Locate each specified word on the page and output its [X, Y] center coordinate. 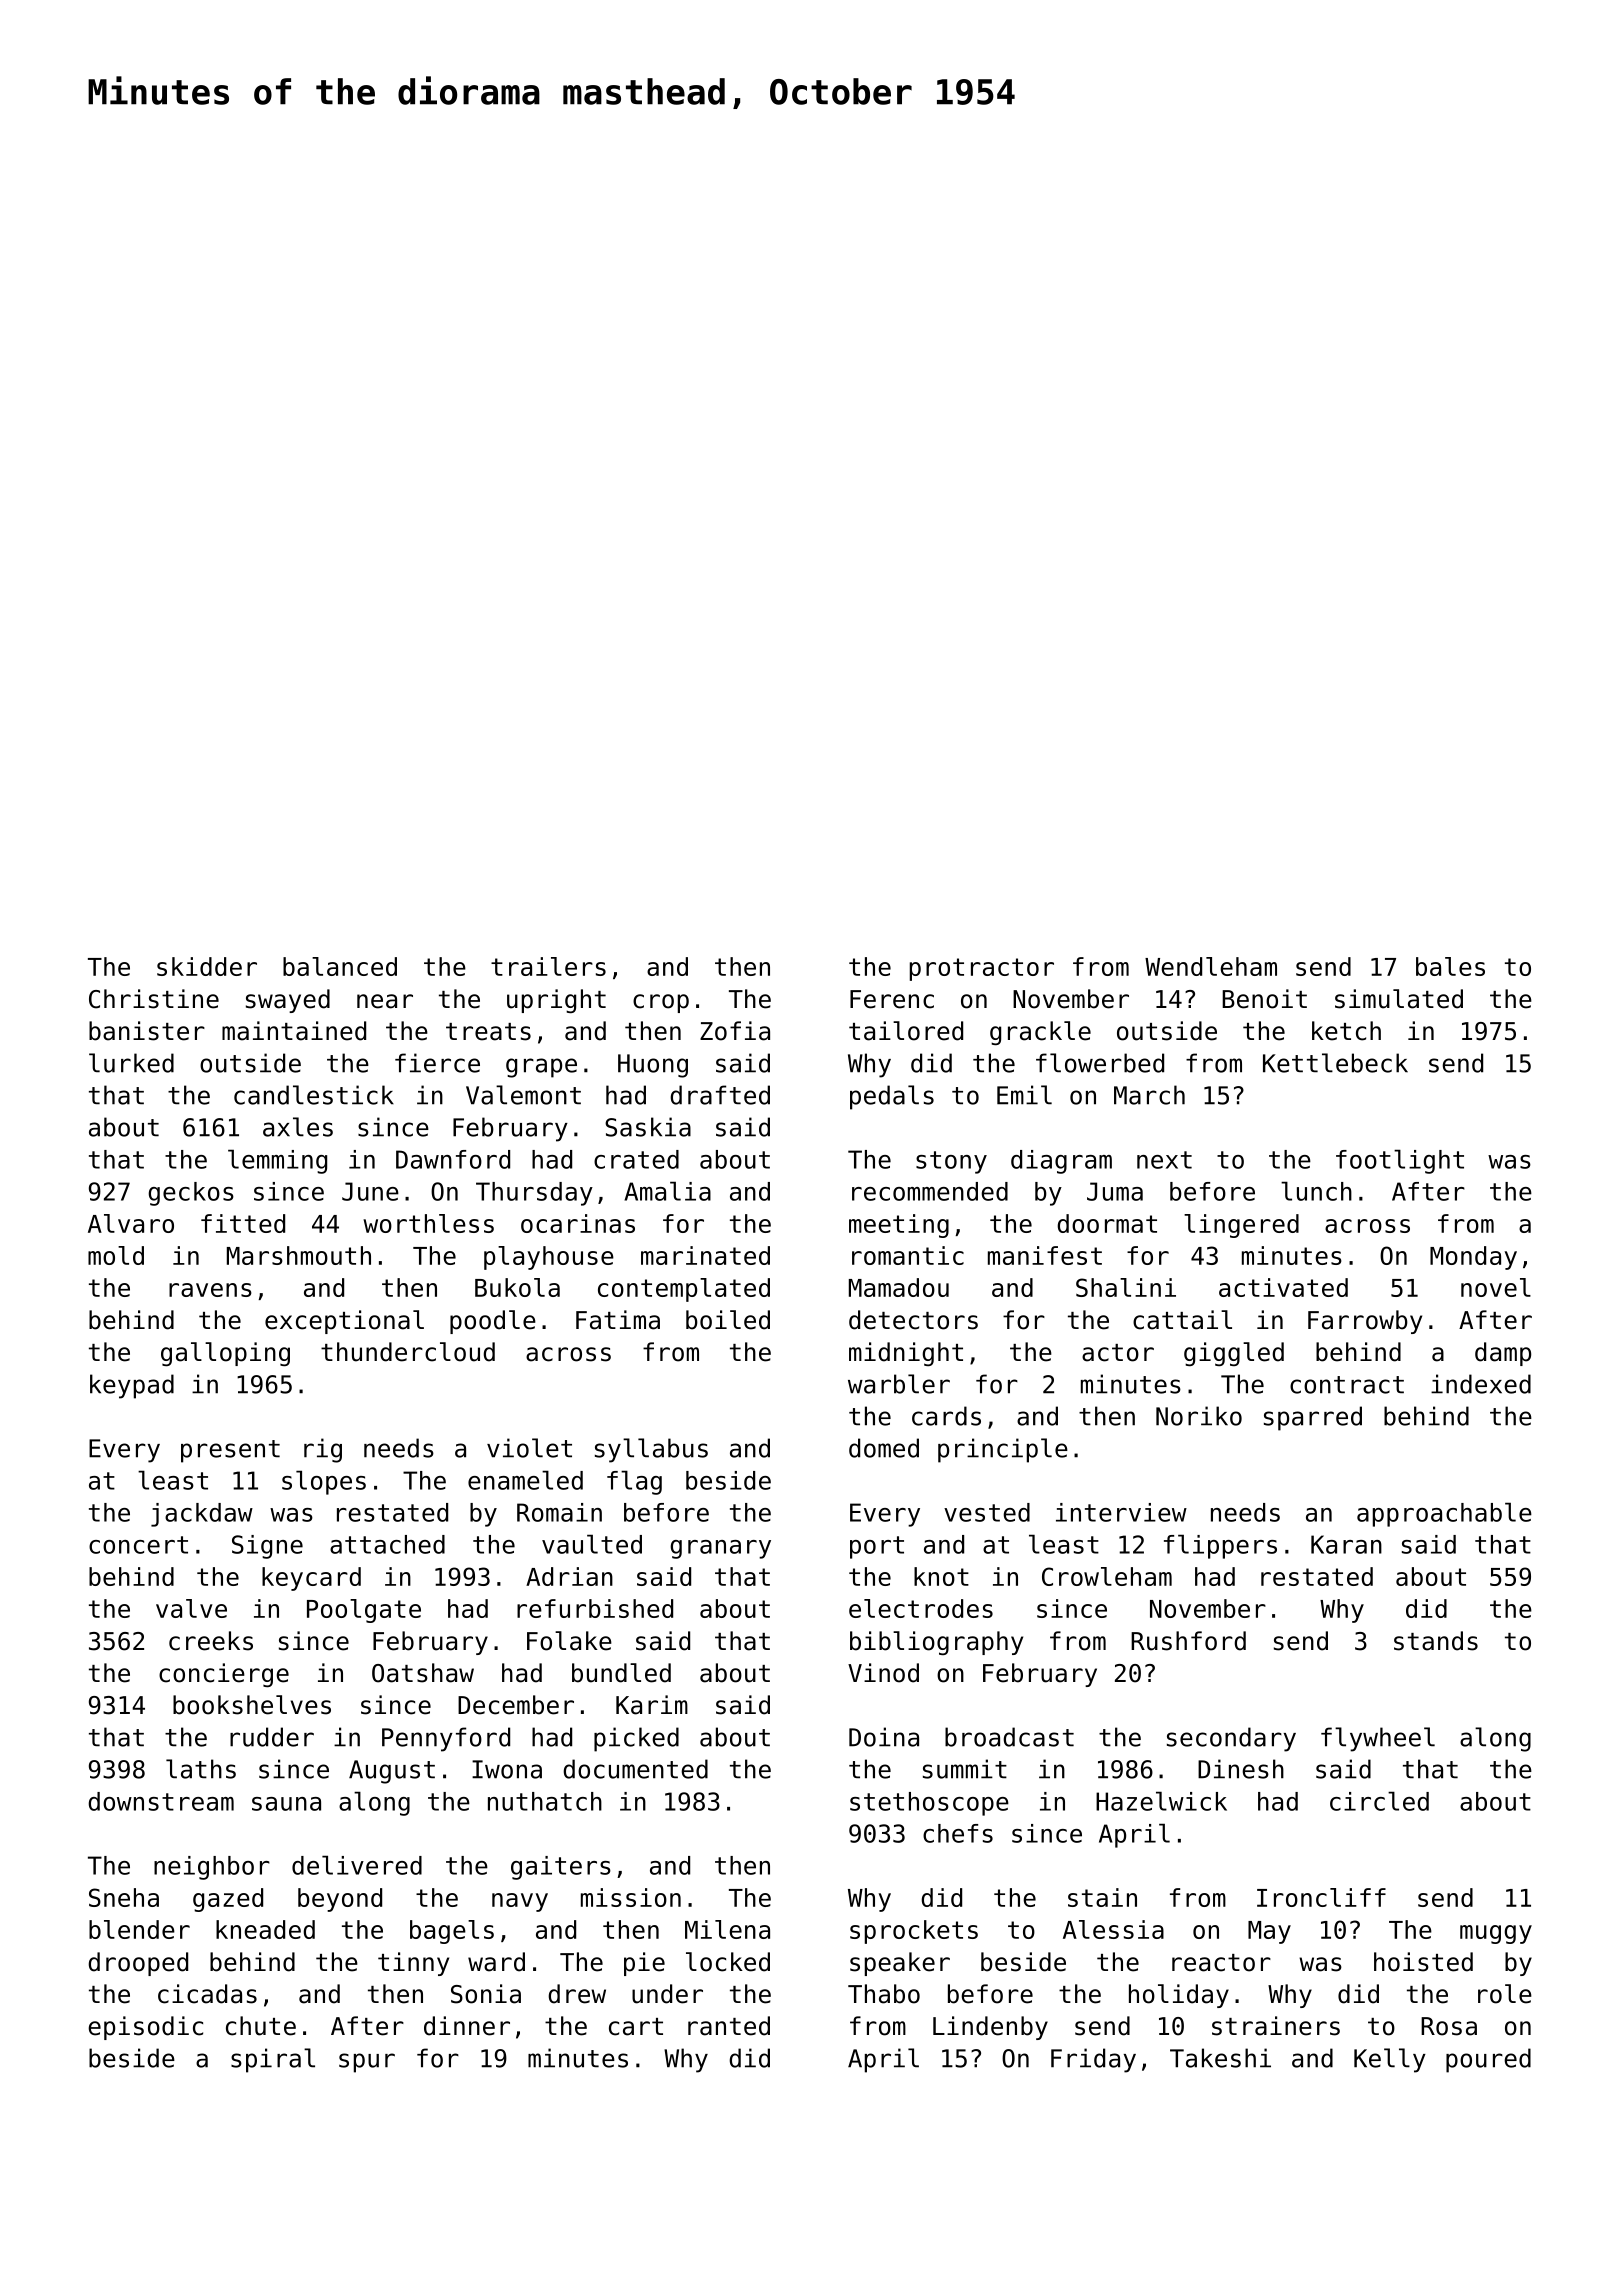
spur [367, 2063]
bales [1450, 966]
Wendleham [1211, 966]
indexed [1481, 1384]
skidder [207, 966]
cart [636, 2027]
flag [634, 1482]
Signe [267, 1547]
